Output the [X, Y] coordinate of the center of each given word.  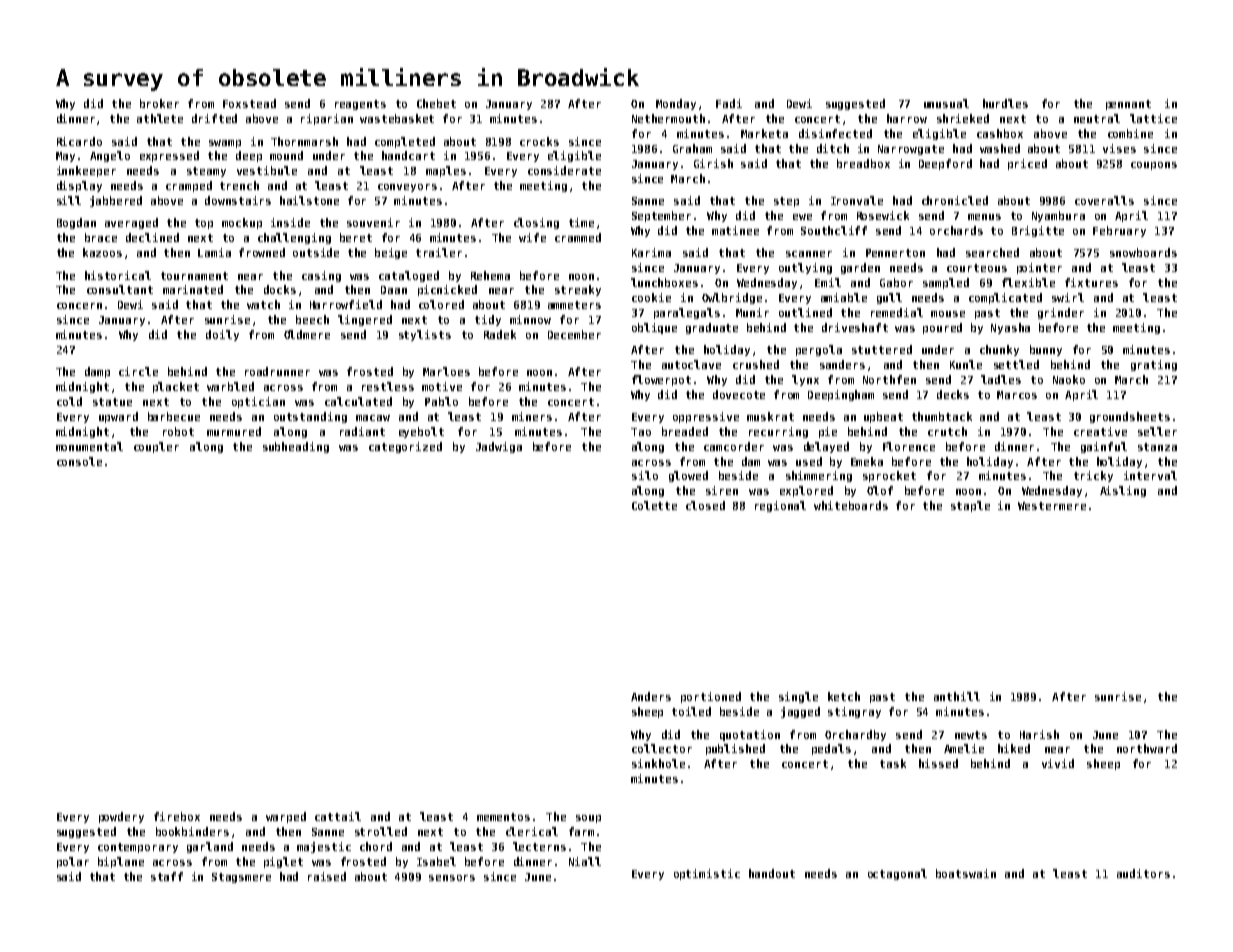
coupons [1154, 166]
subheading [296, 447]
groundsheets [1130, 417]
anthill [957, 696]
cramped [189, 186]
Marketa [764, 133]
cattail [338, 816]
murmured [234, 431]
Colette [654, 505]
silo [645, 475]
